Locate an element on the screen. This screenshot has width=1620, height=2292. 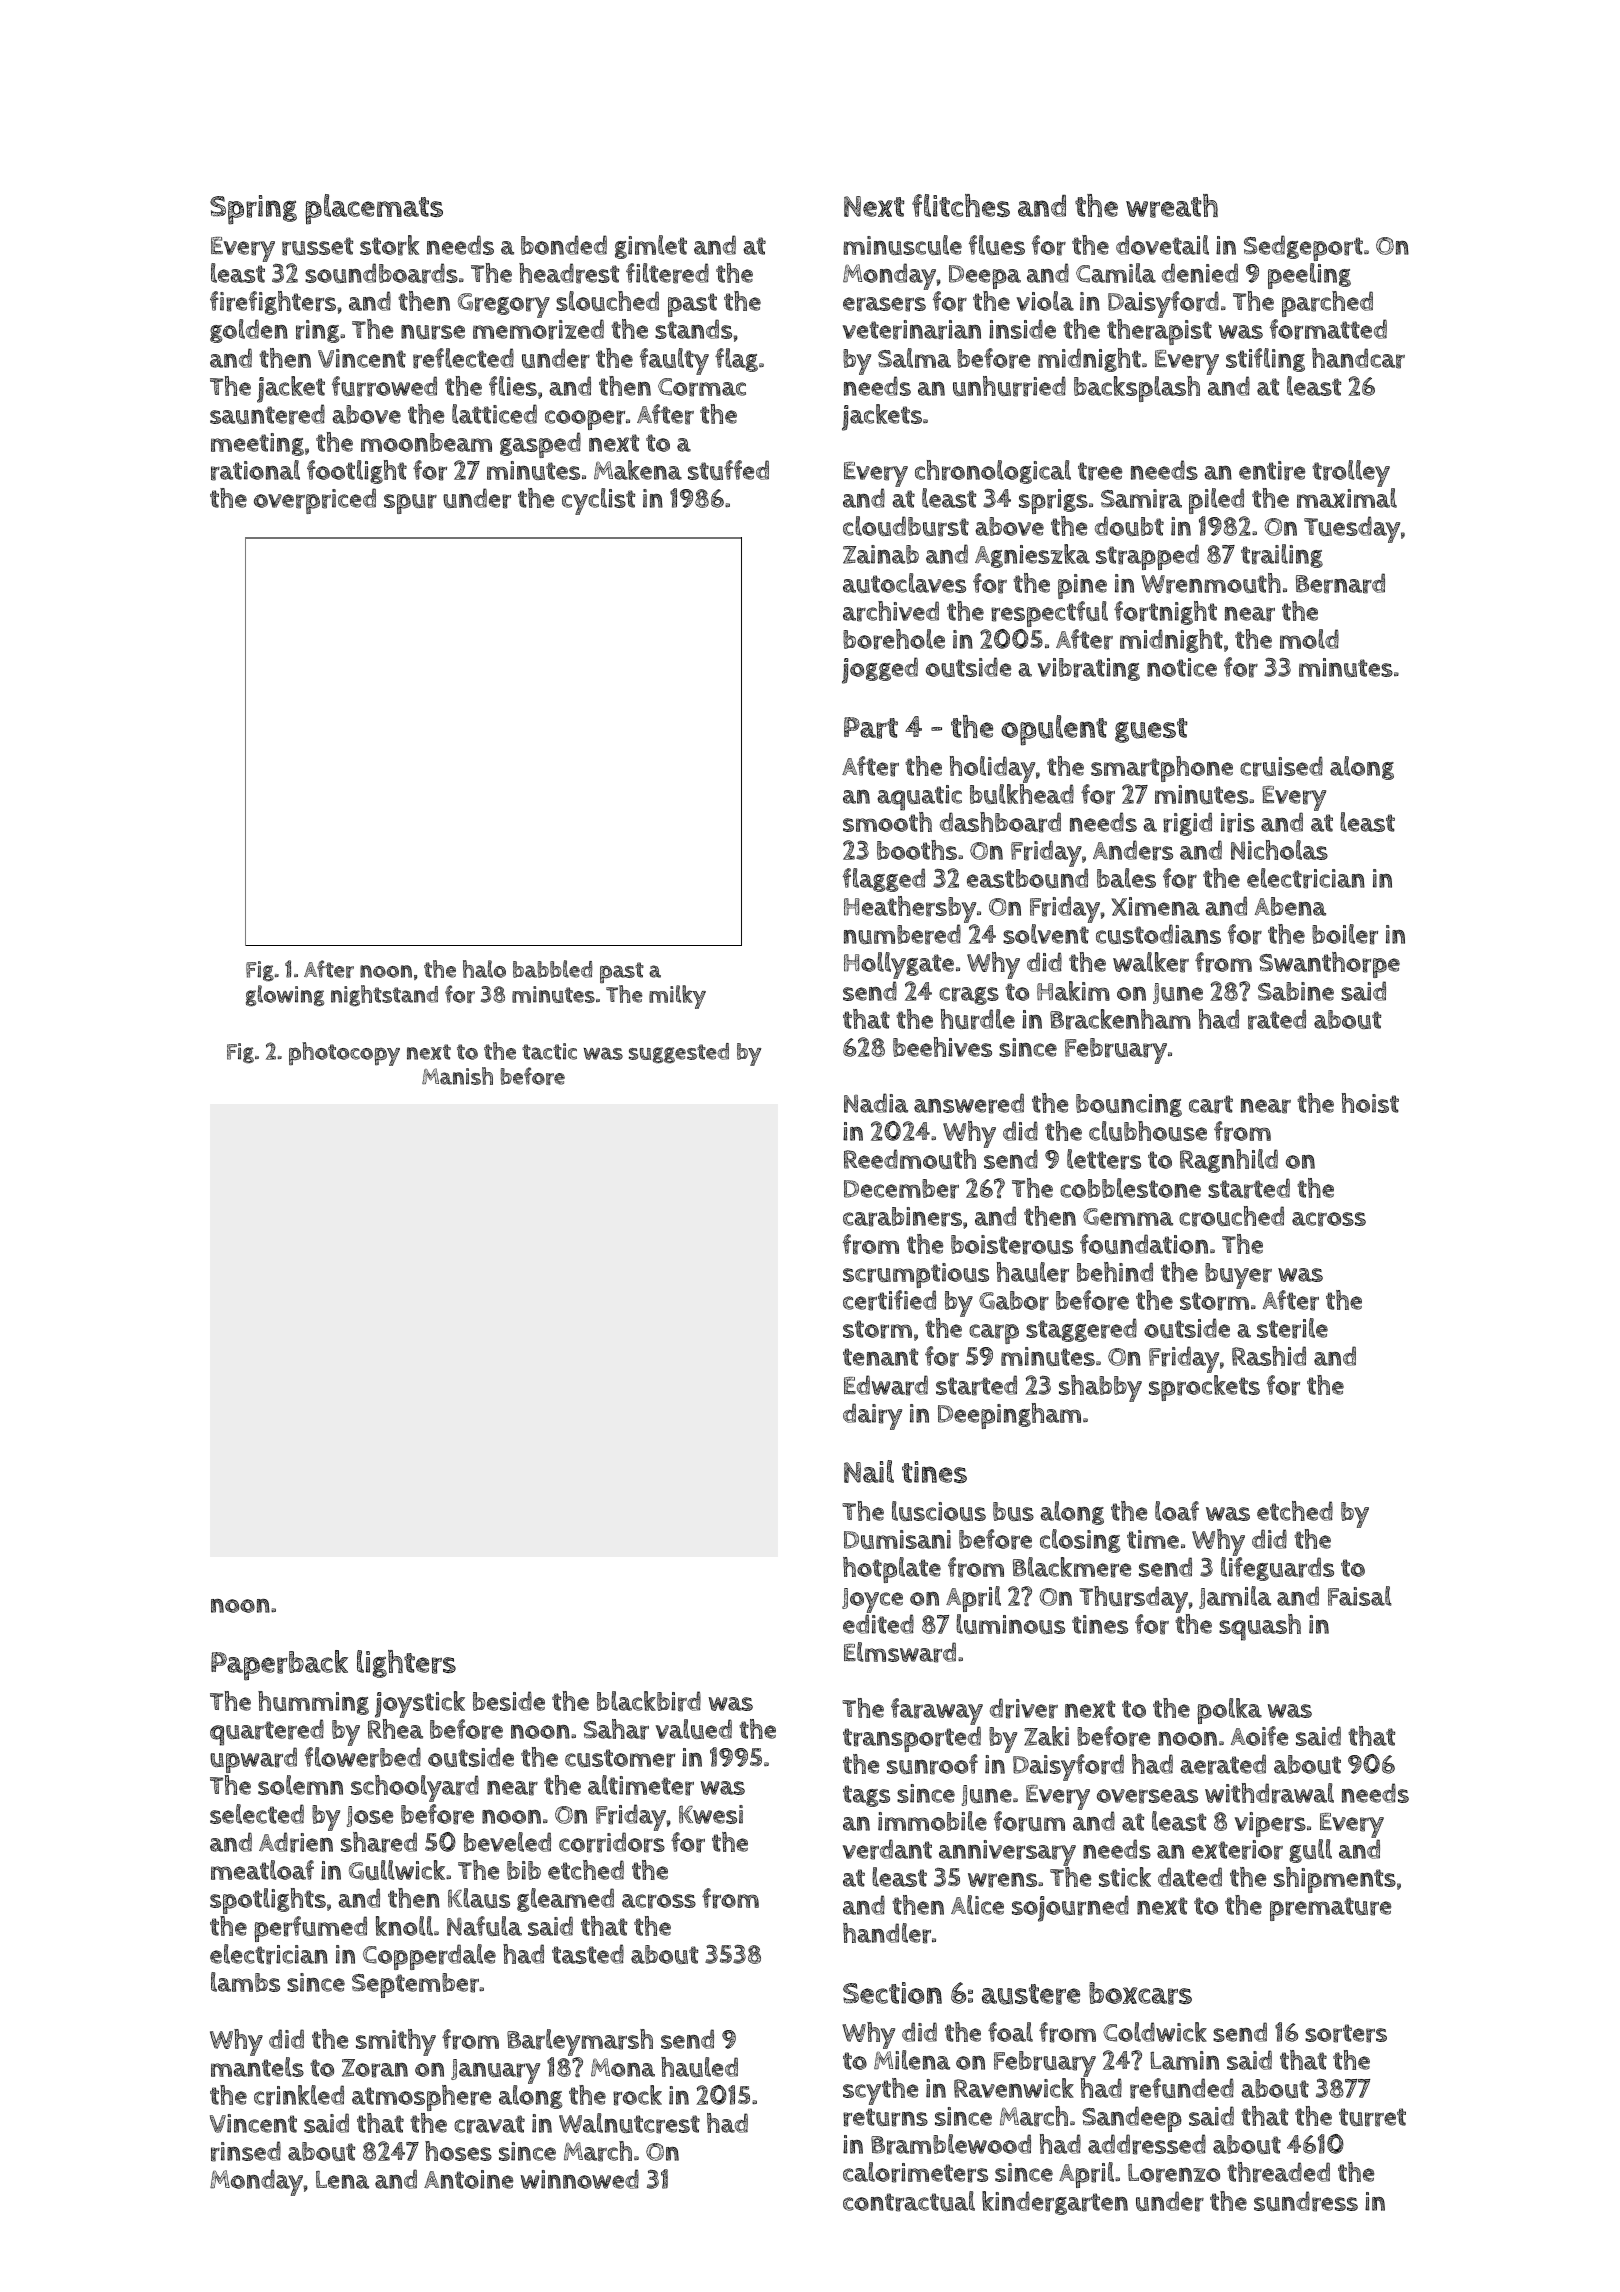
Paperback is located at coordinates (279, 1665).
